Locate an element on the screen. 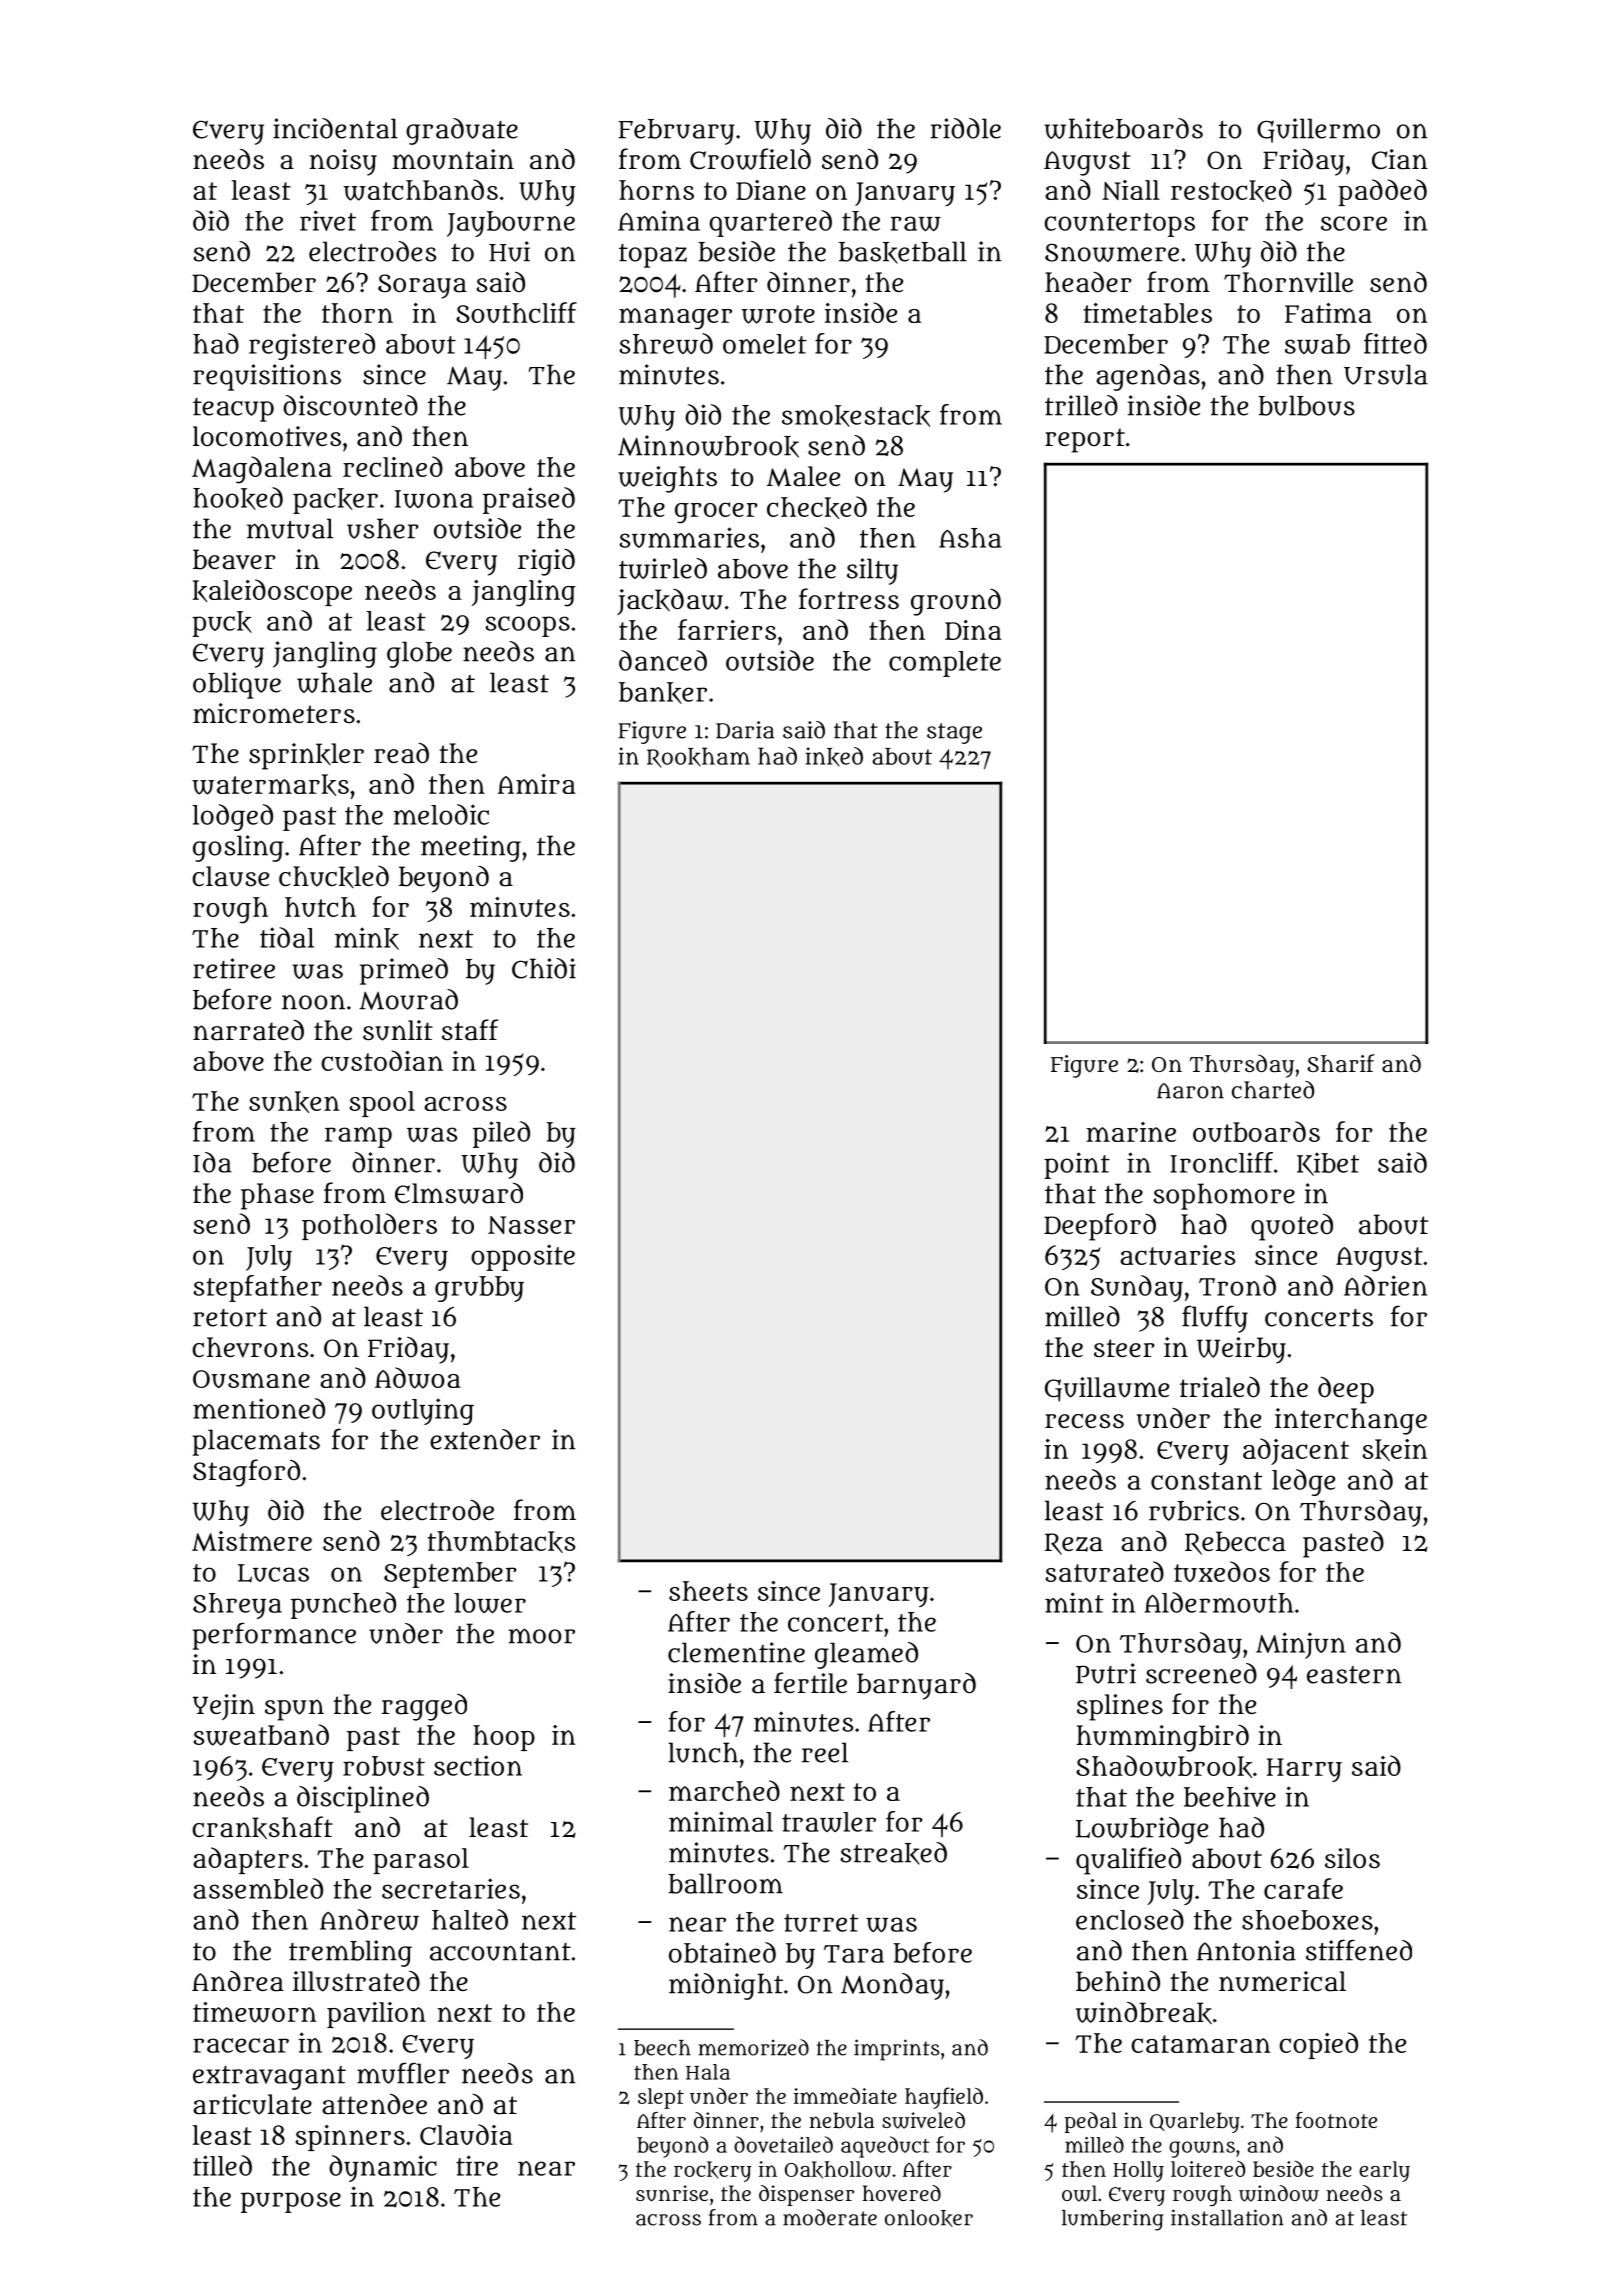 The height and width of the screenshot is (2292, 1620). barnyard is located at coordinates (916, 1686).
